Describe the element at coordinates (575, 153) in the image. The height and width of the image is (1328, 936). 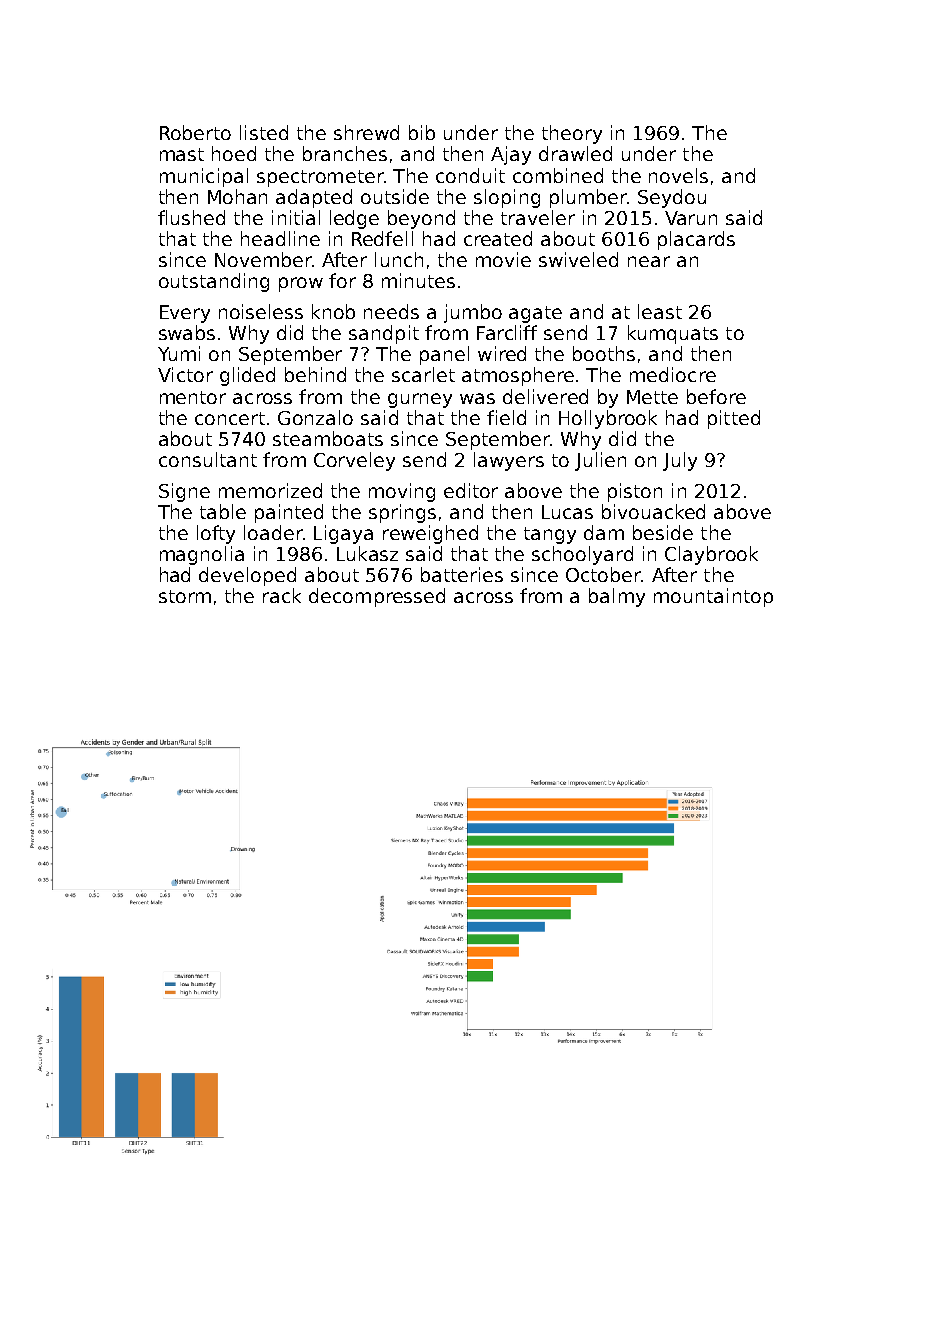
I see `drawled` at that location.
